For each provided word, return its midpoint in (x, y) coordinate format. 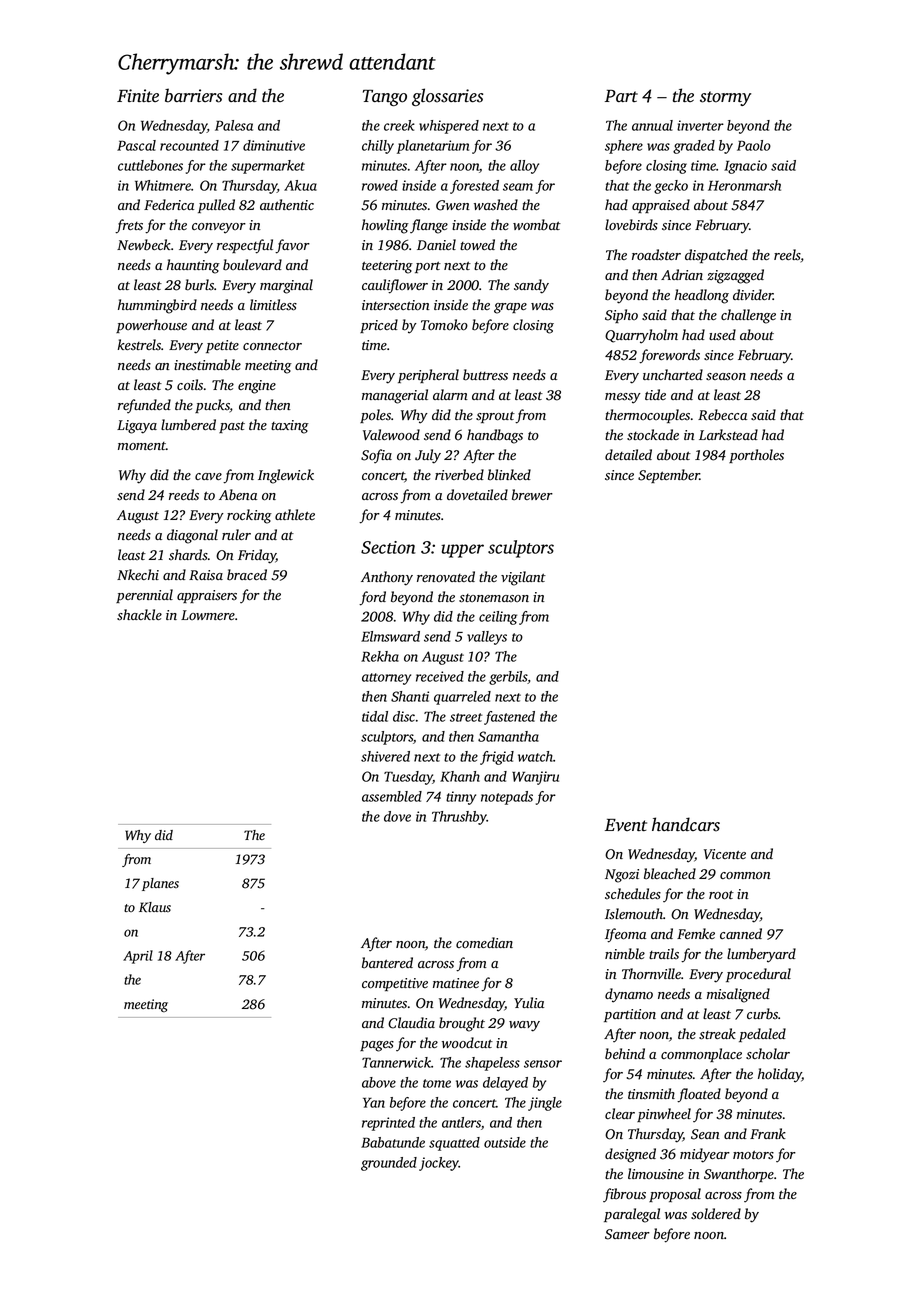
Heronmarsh (744, 185)
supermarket (268, 167)
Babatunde (393, 1142)
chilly (378, 147)
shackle (139, 615)
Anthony (387, 578)
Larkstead (728, 435)
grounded (389, 1164)
